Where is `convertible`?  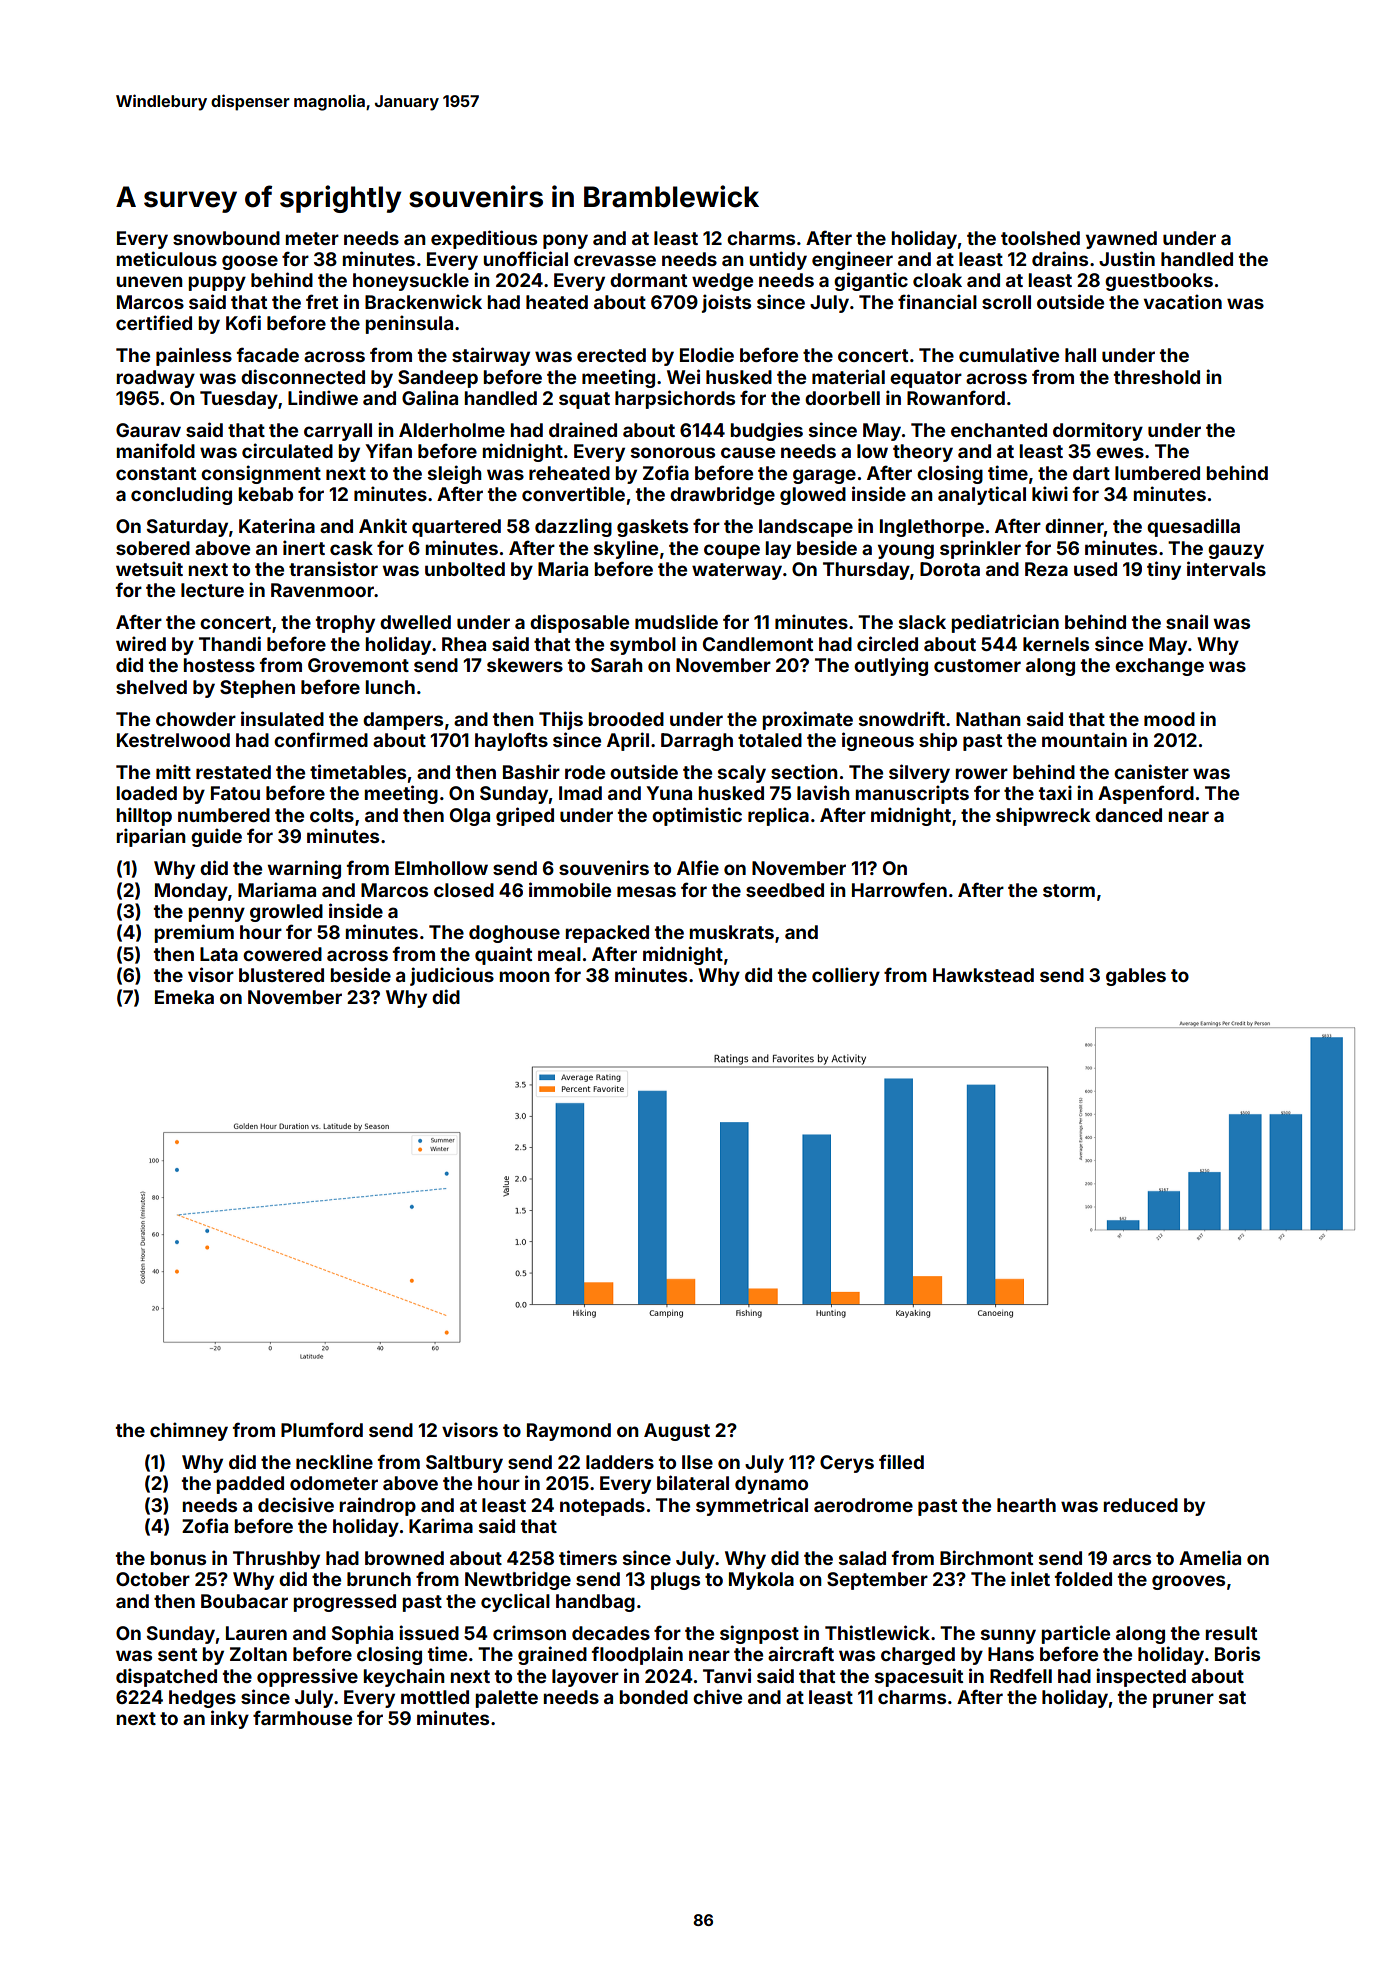 convertible is located at coordinates (573, 493).
